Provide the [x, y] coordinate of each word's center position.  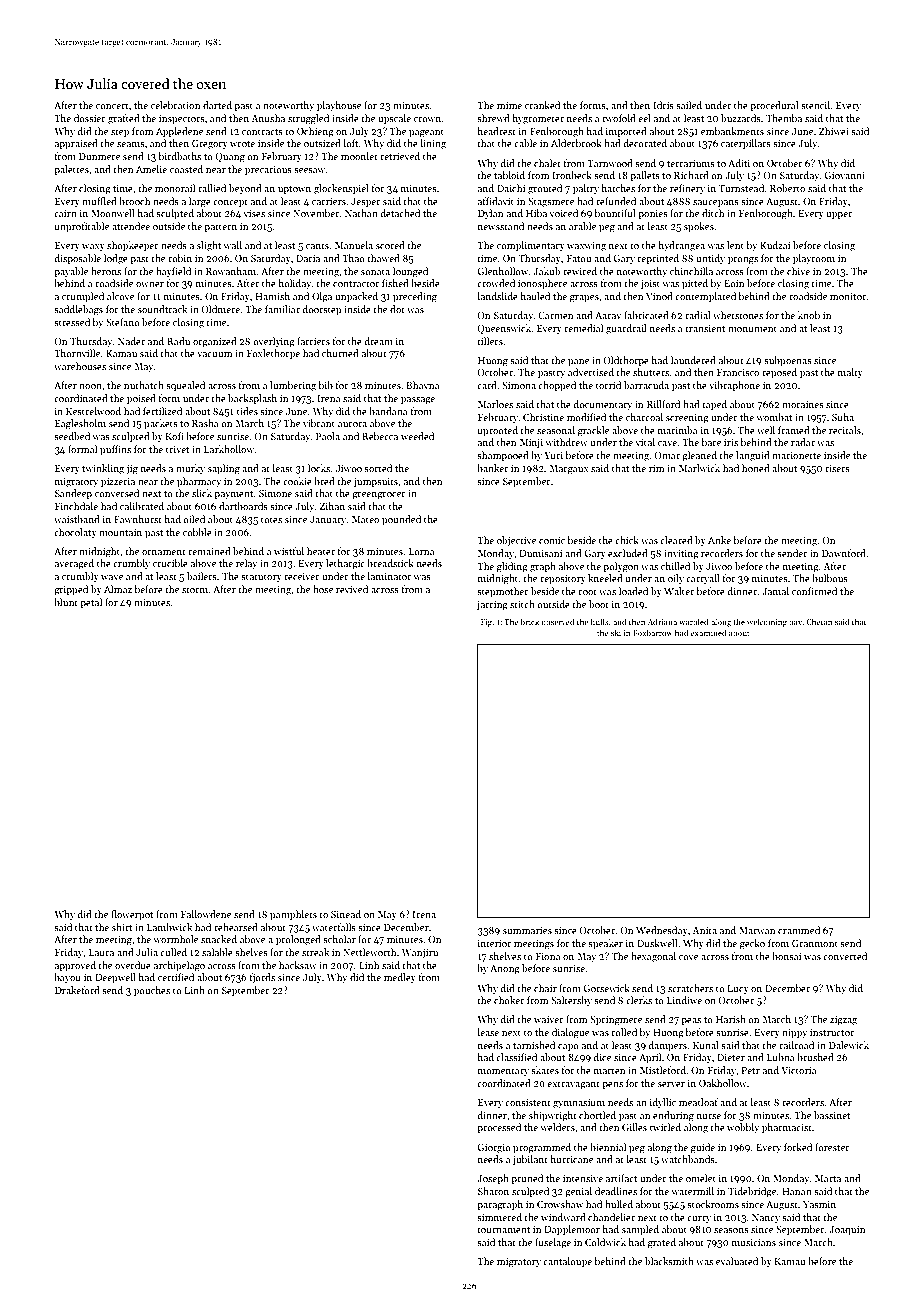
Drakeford [77, 990]
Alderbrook [576, 143]
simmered [499, 1217]
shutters [651, 372]
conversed [117, 493]
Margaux [569, 470]
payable [71, 272]
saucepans [716, 203]
